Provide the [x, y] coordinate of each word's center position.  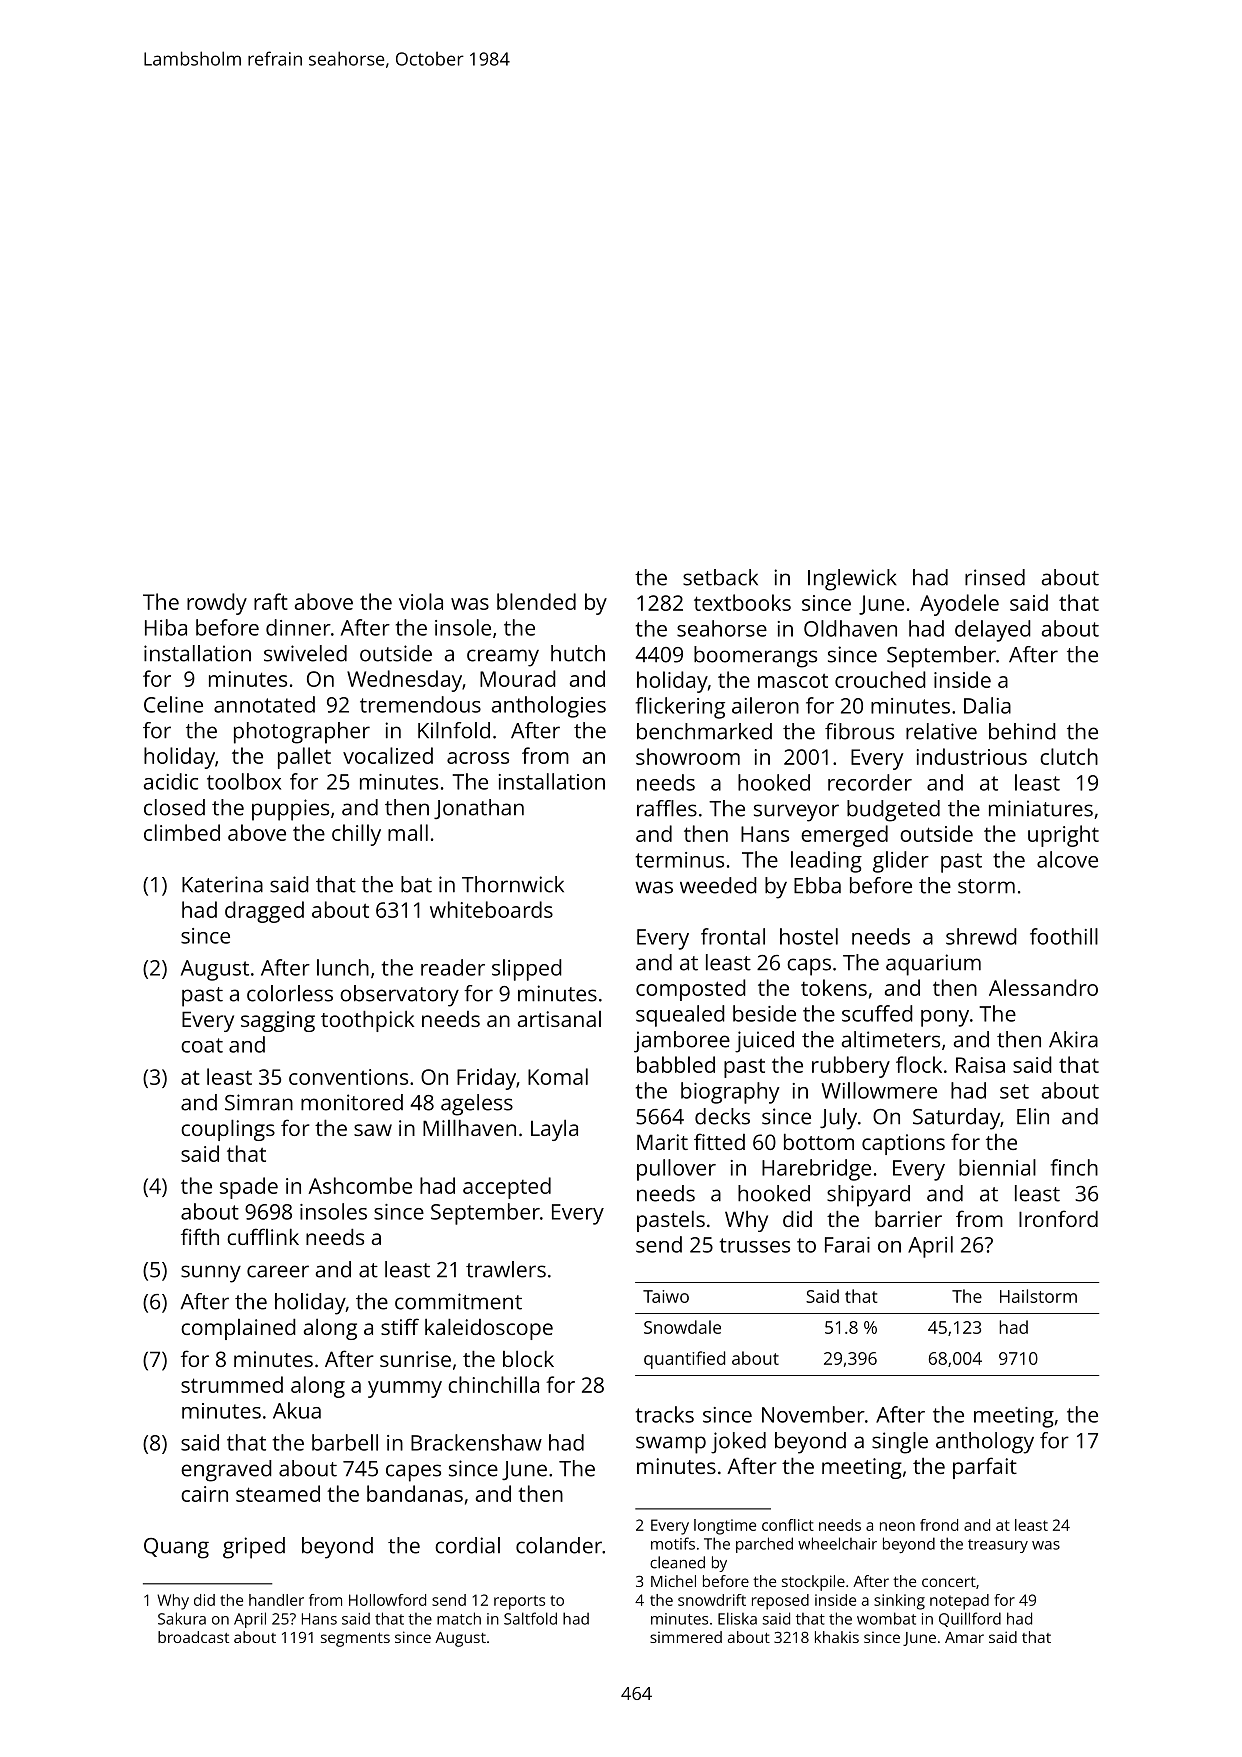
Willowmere [879, 1090]
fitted [719, 1141]
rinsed [995, 577]
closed [174, 807]
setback [720, 577]
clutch [1069, 756]
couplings [228, 1130]
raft [271, 601]
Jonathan [479, 809]
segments [355, 1640]
